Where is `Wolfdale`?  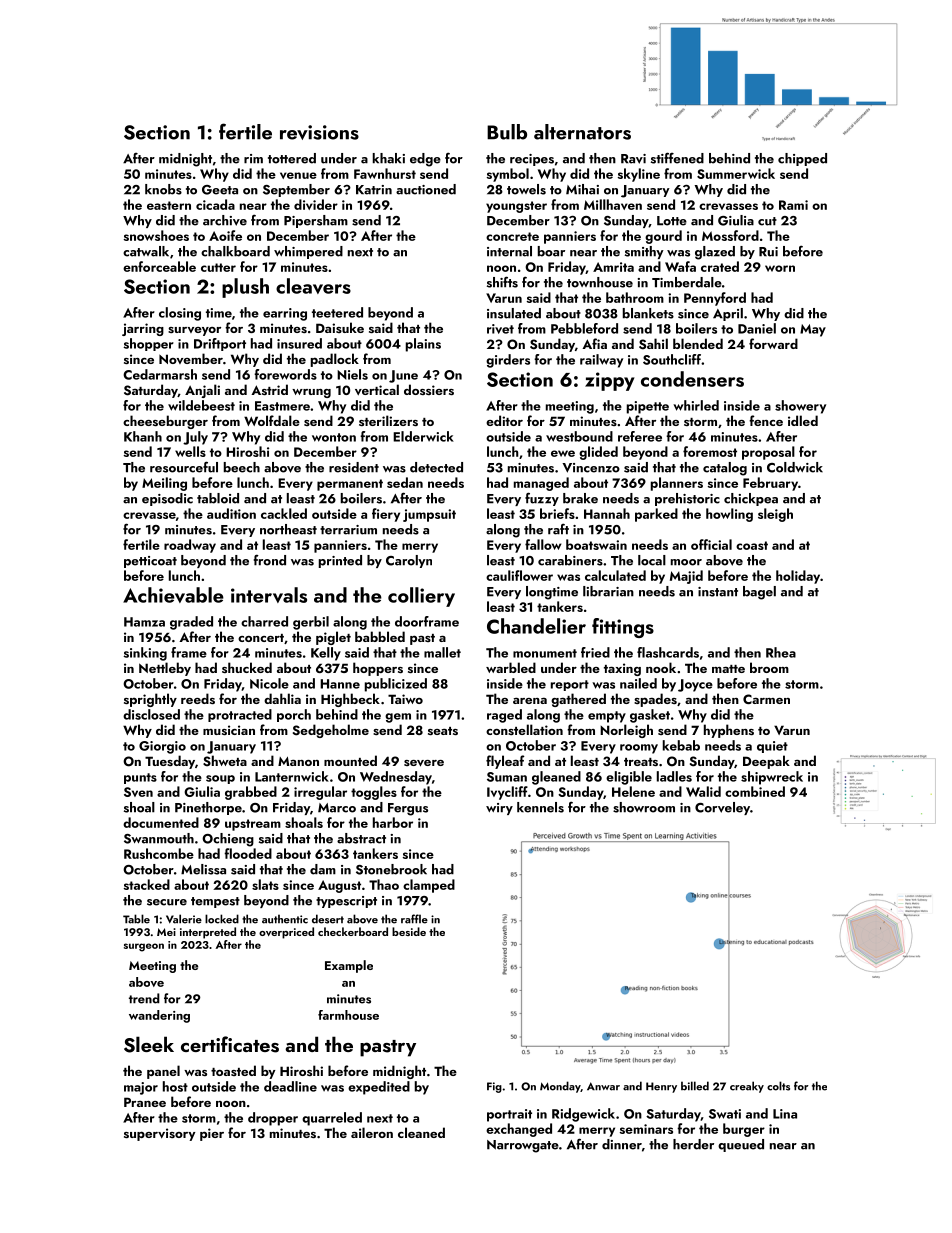
Wolfdale is located at coordinates (272, 420).
